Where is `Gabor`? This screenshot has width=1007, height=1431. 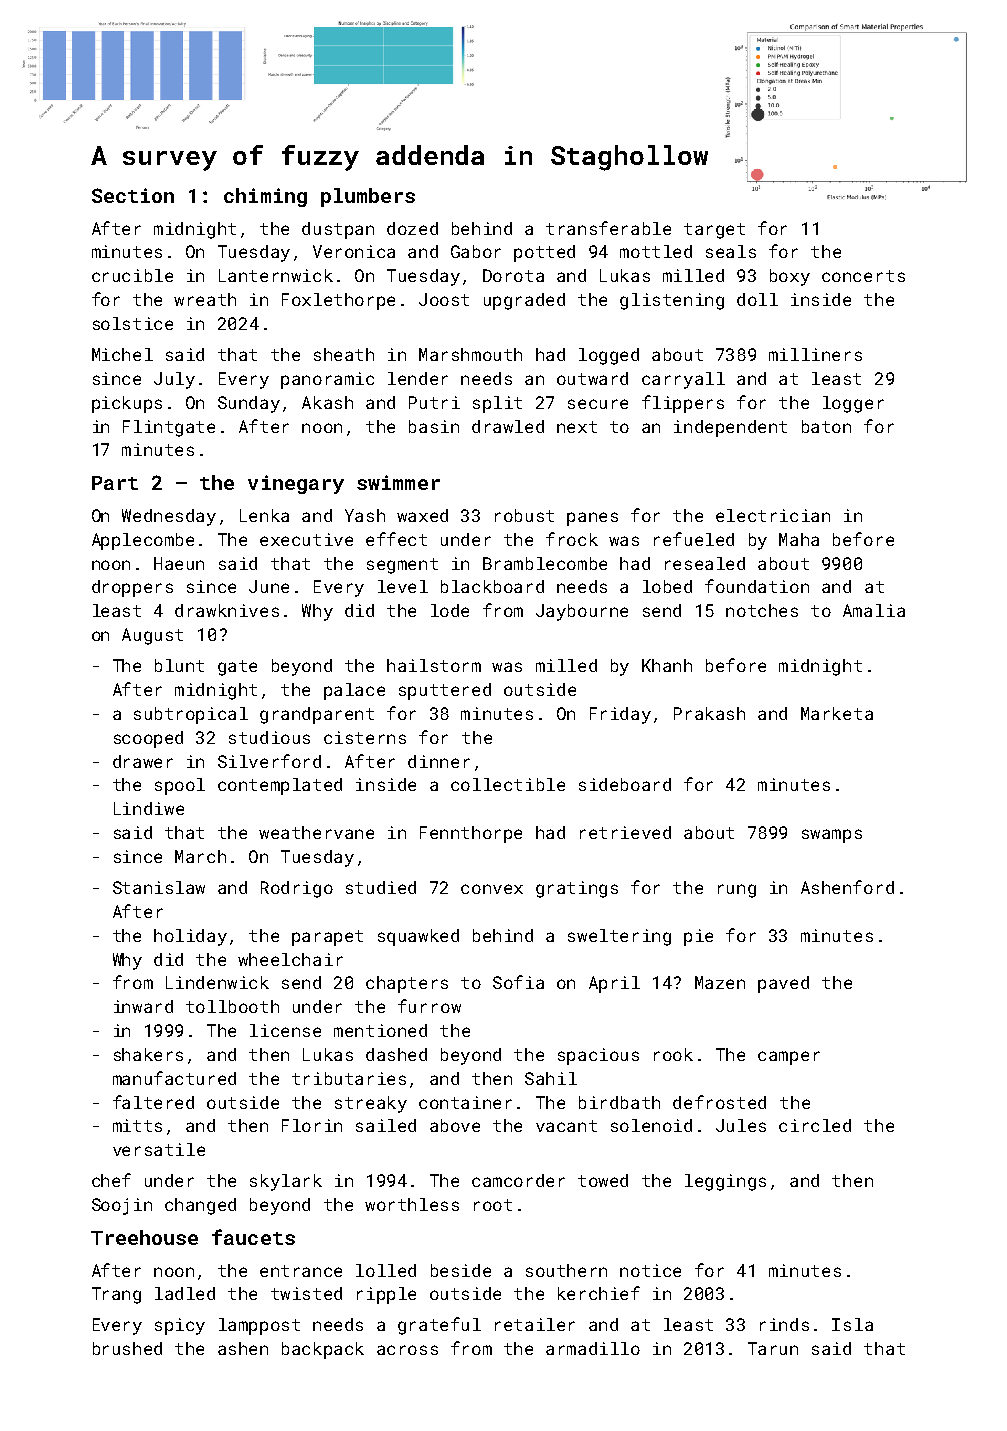 Gabor is located at coordinates (476, 251).
